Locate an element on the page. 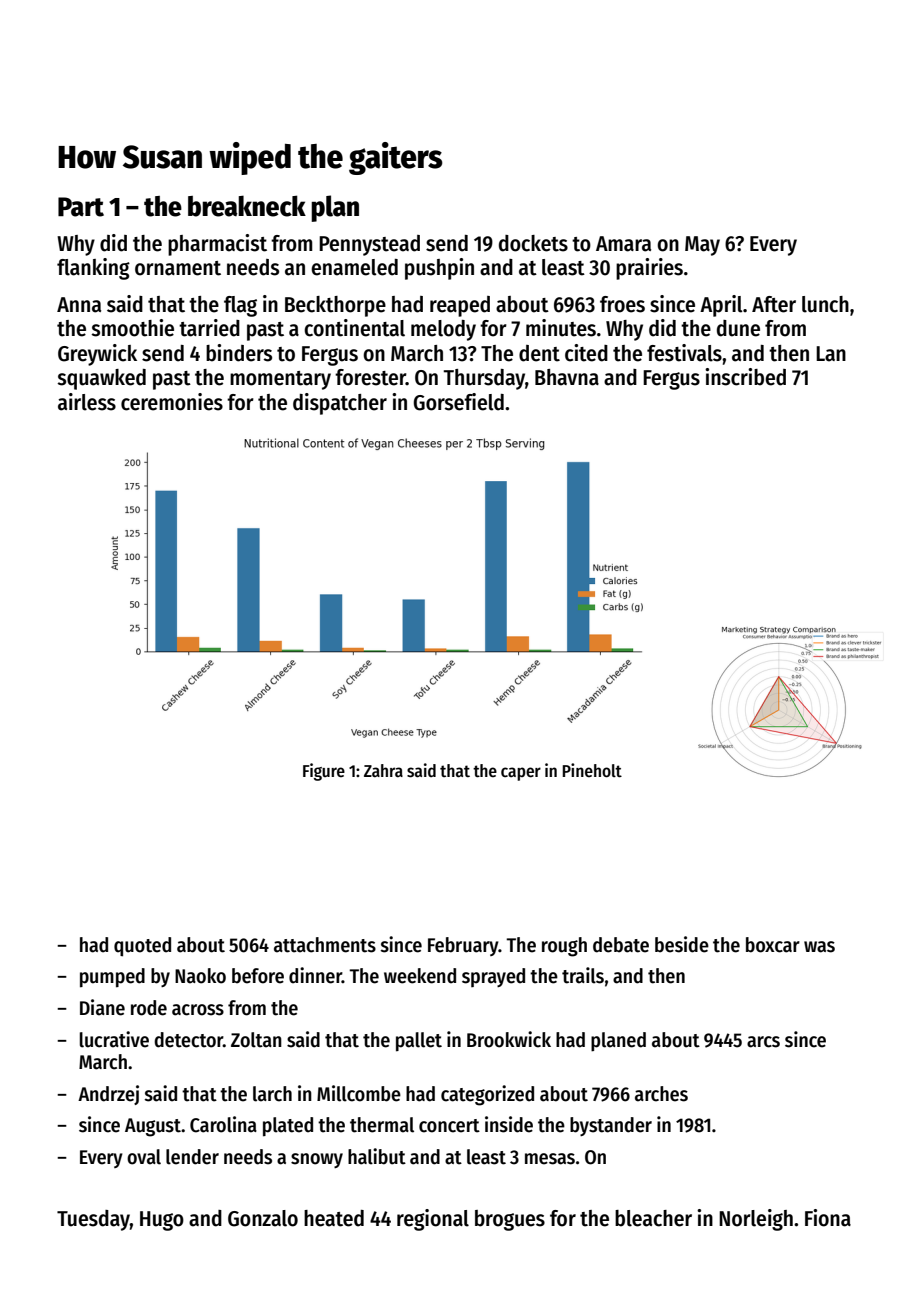 Image resolution: width=924 pixels, height=1311 pixels. binders is located at coordinates (239, 353).
